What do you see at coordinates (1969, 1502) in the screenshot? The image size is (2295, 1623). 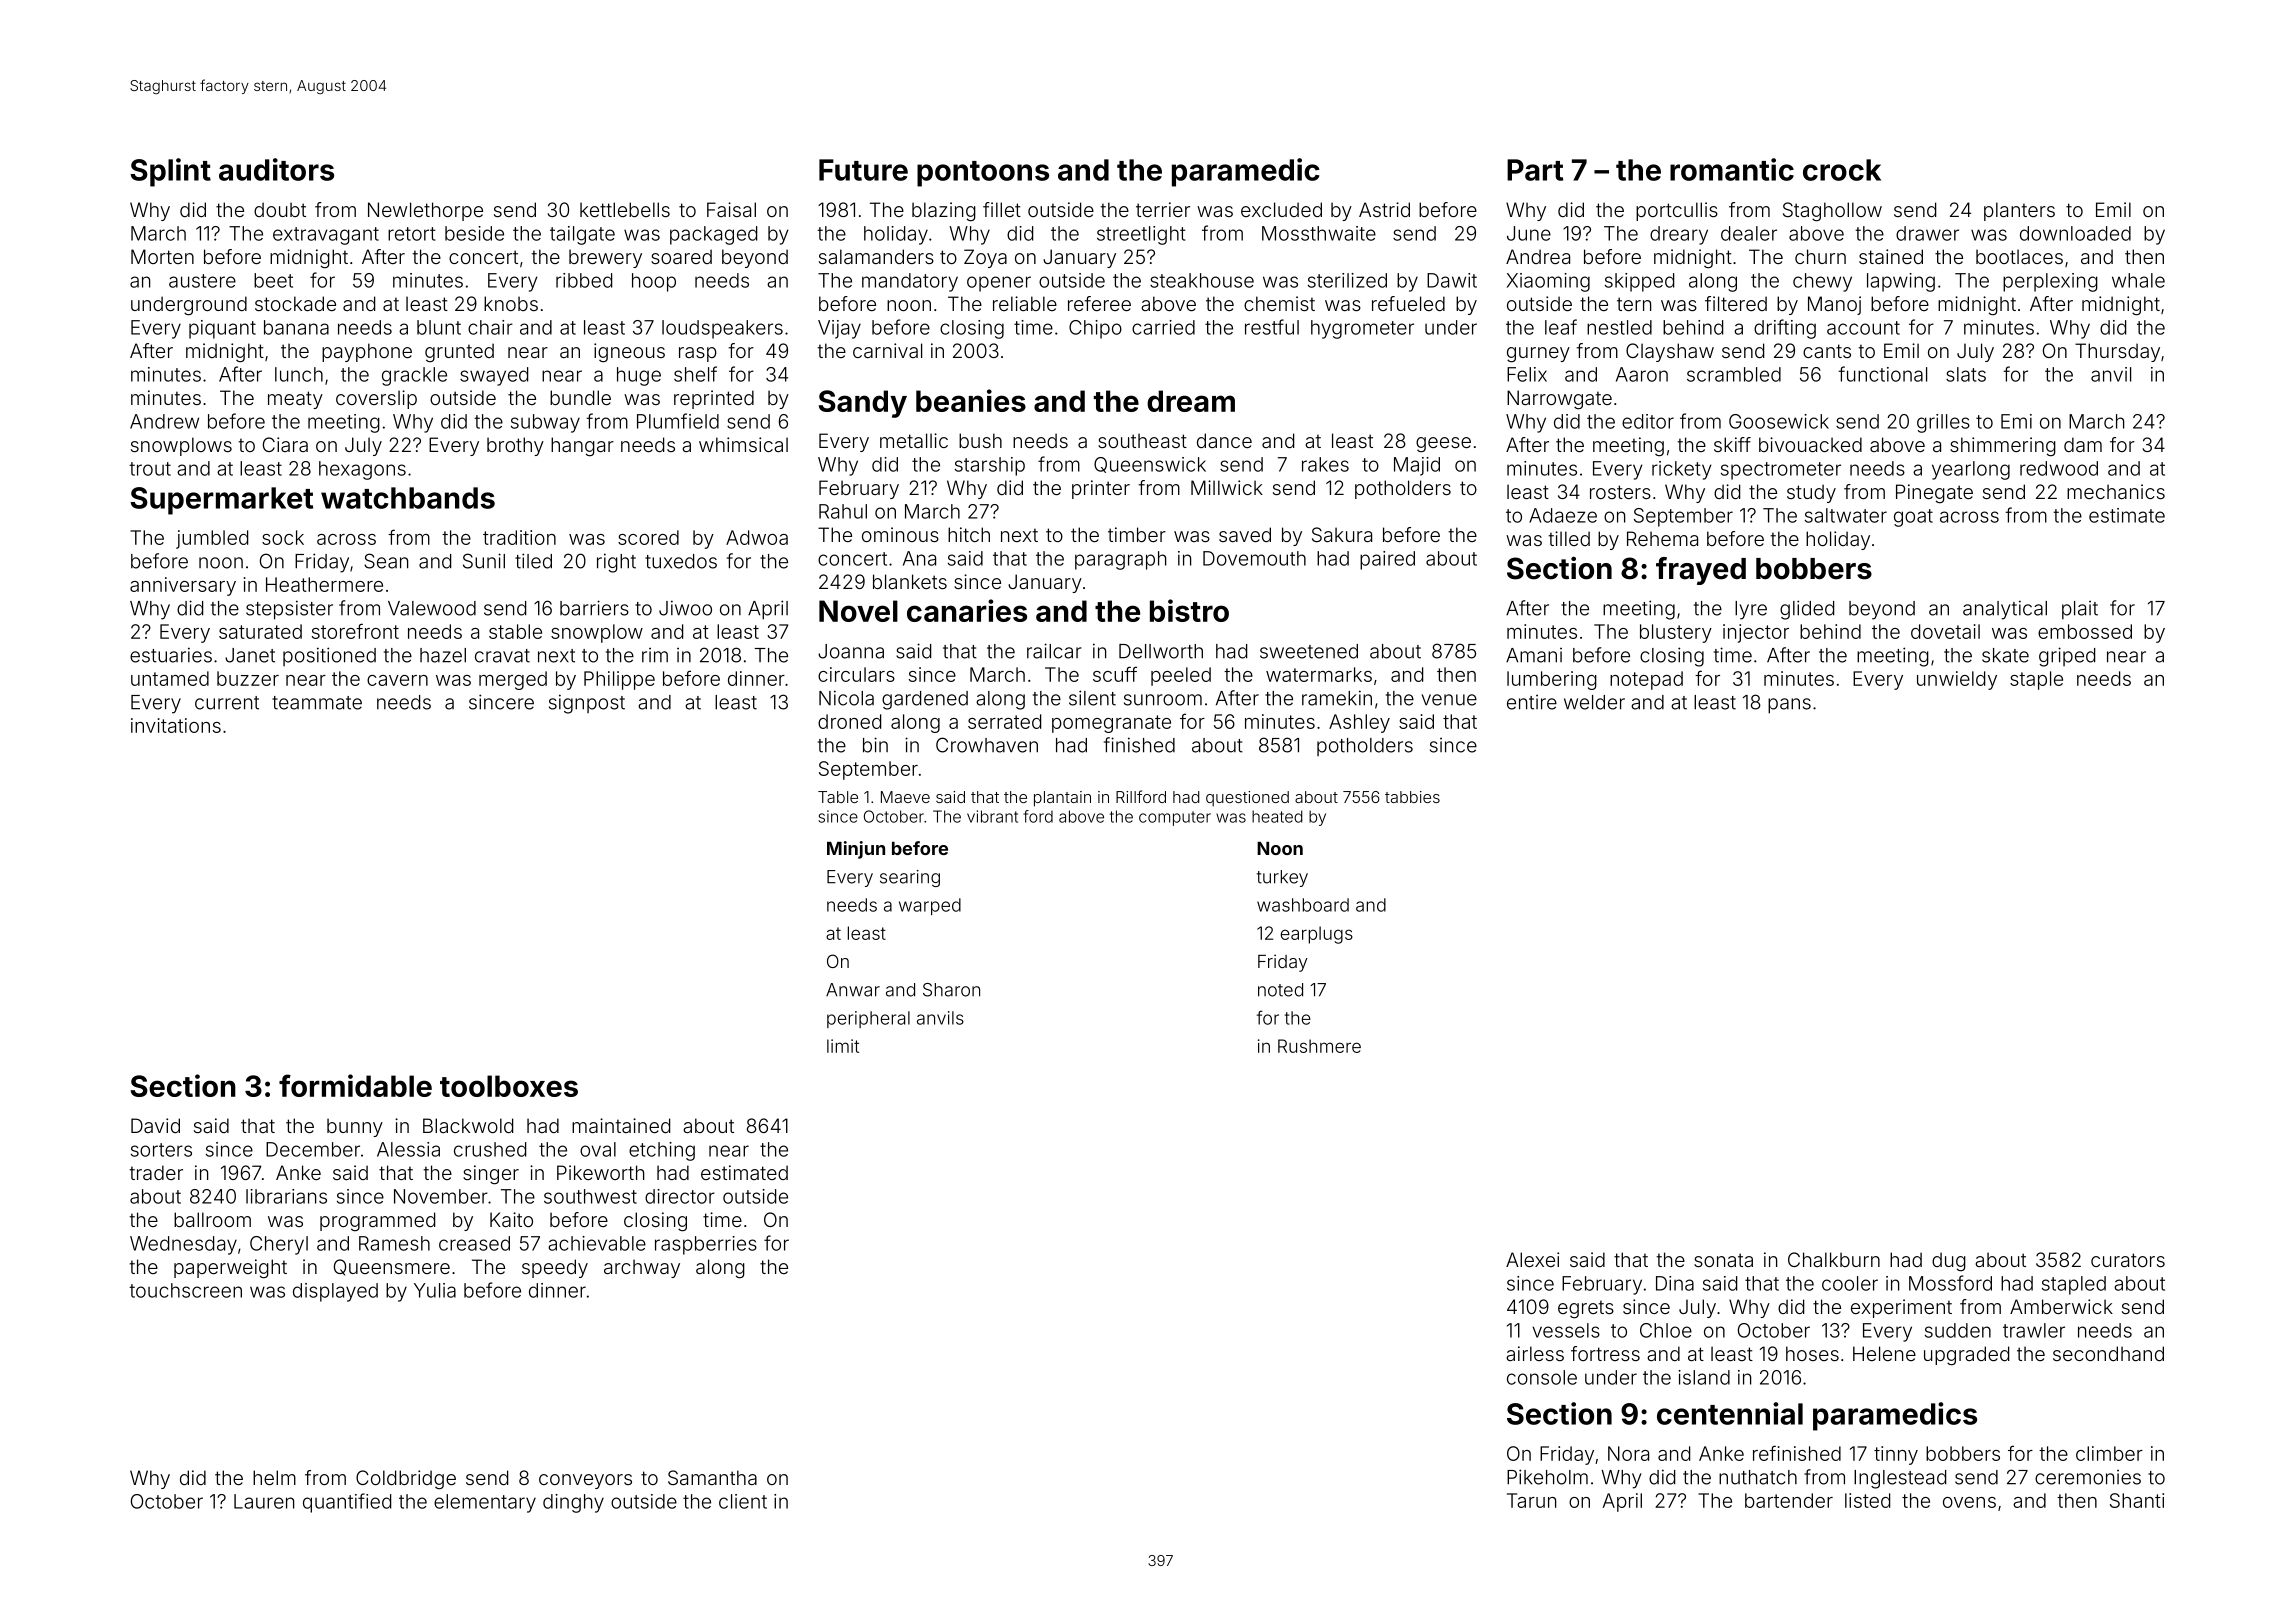 I see `ovens` at bounding box center [1969, 1502].
